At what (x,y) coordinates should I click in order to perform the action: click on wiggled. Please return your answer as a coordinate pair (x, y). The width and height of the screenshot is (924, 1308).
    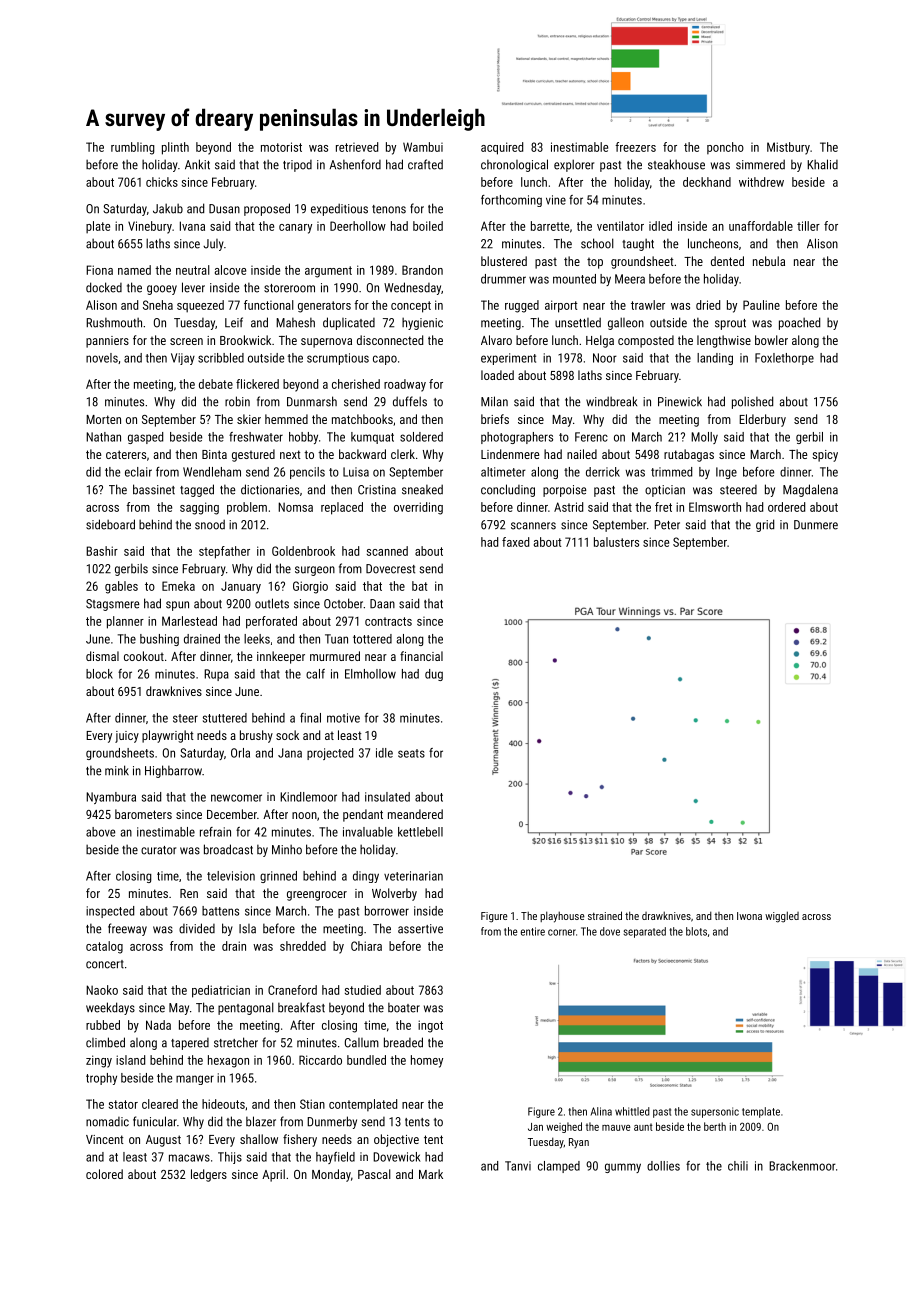
    Looking at the image, I should click on (782, 917).
